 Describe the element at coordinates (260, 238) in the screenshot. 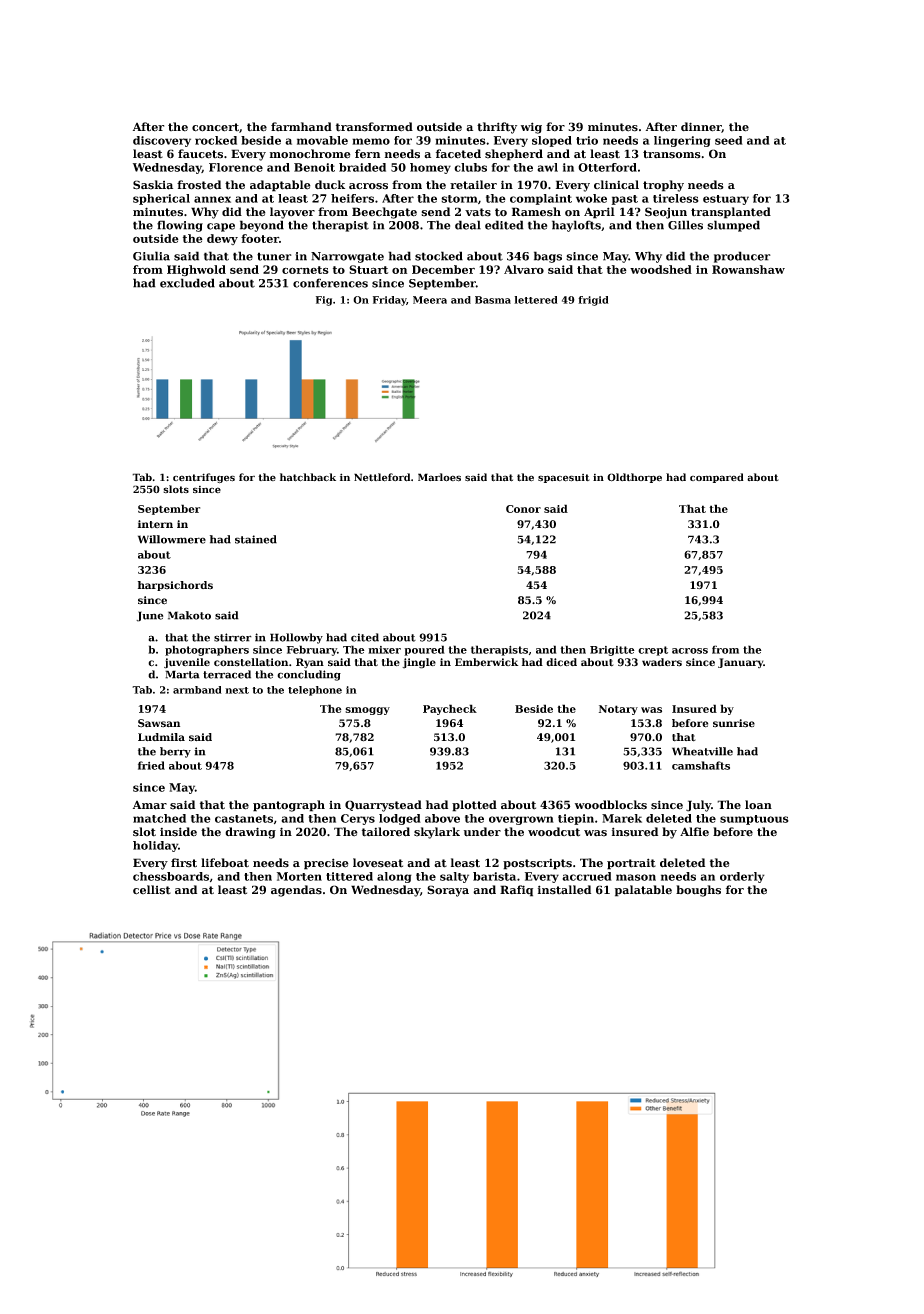

I see `footer` at that location.
